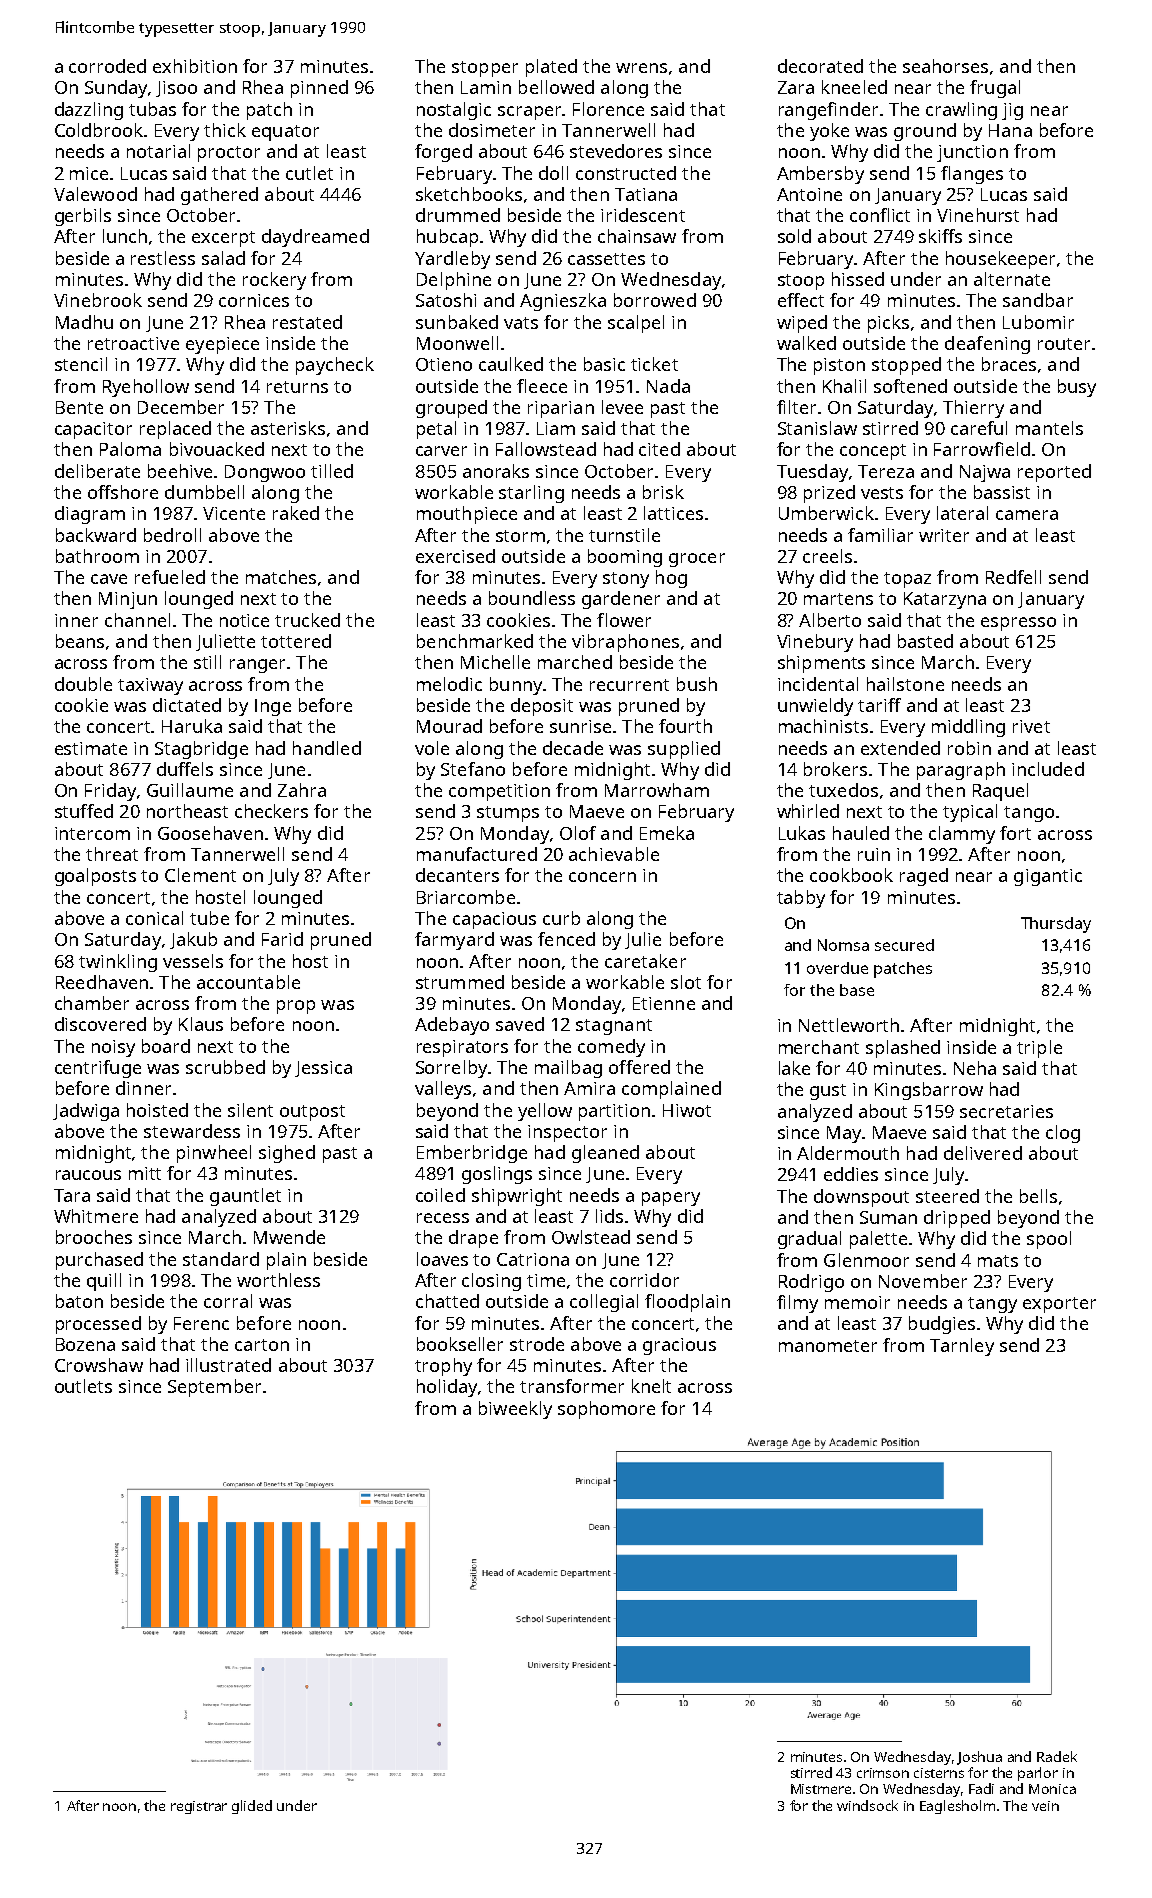 Image resolution: width=1152 pixels, height=1898 pixels. Describe the element at coordinates (944, 535) in the document. I see `writer` at that location.
